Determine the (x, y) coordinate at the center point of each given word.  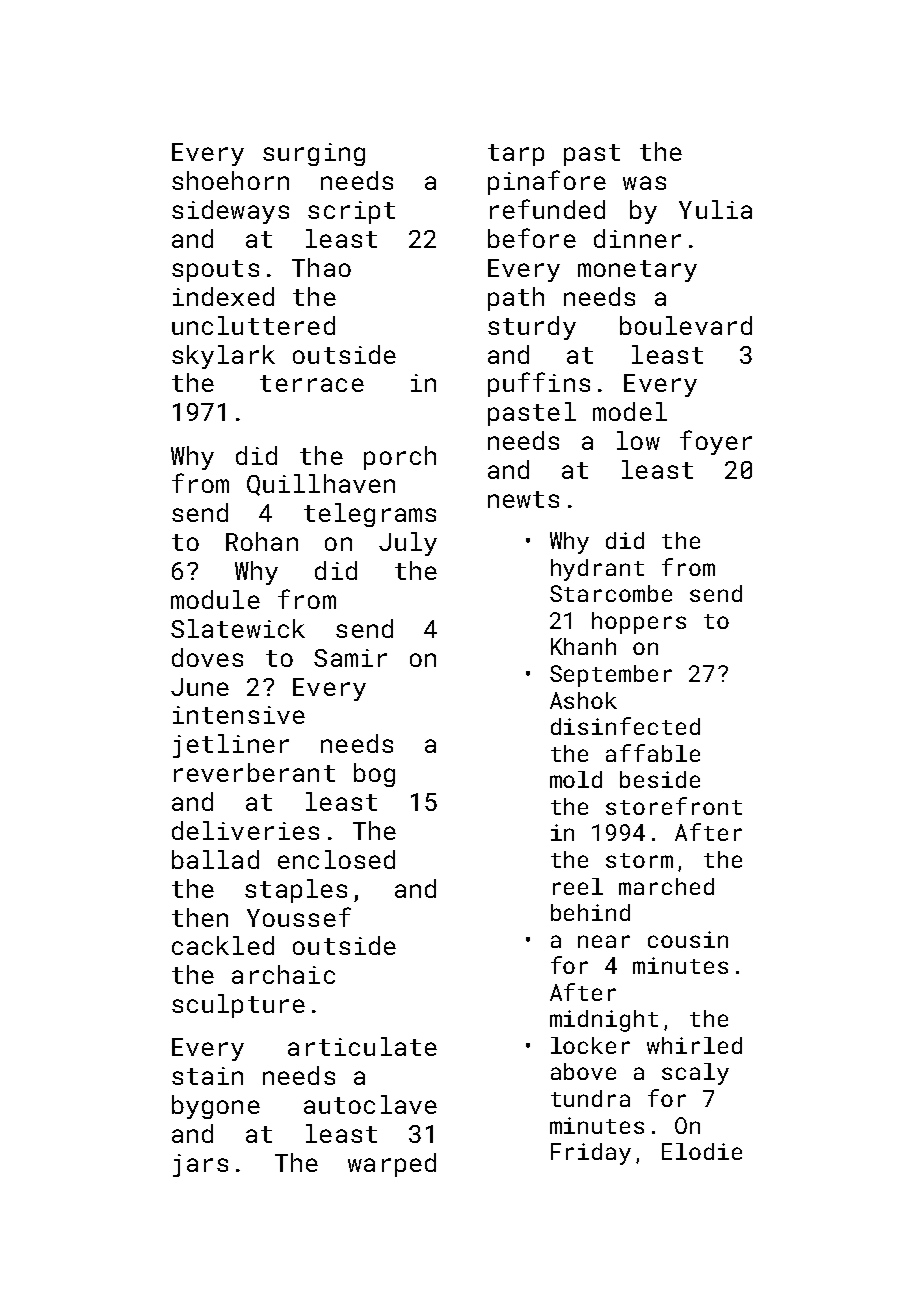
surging (314, 154)
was (644, 183)
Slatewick (238, 628)
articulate (362, 1046)
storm (639, 860)
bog (374, 775)
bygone (216, 1107)
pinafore (547, 182)
